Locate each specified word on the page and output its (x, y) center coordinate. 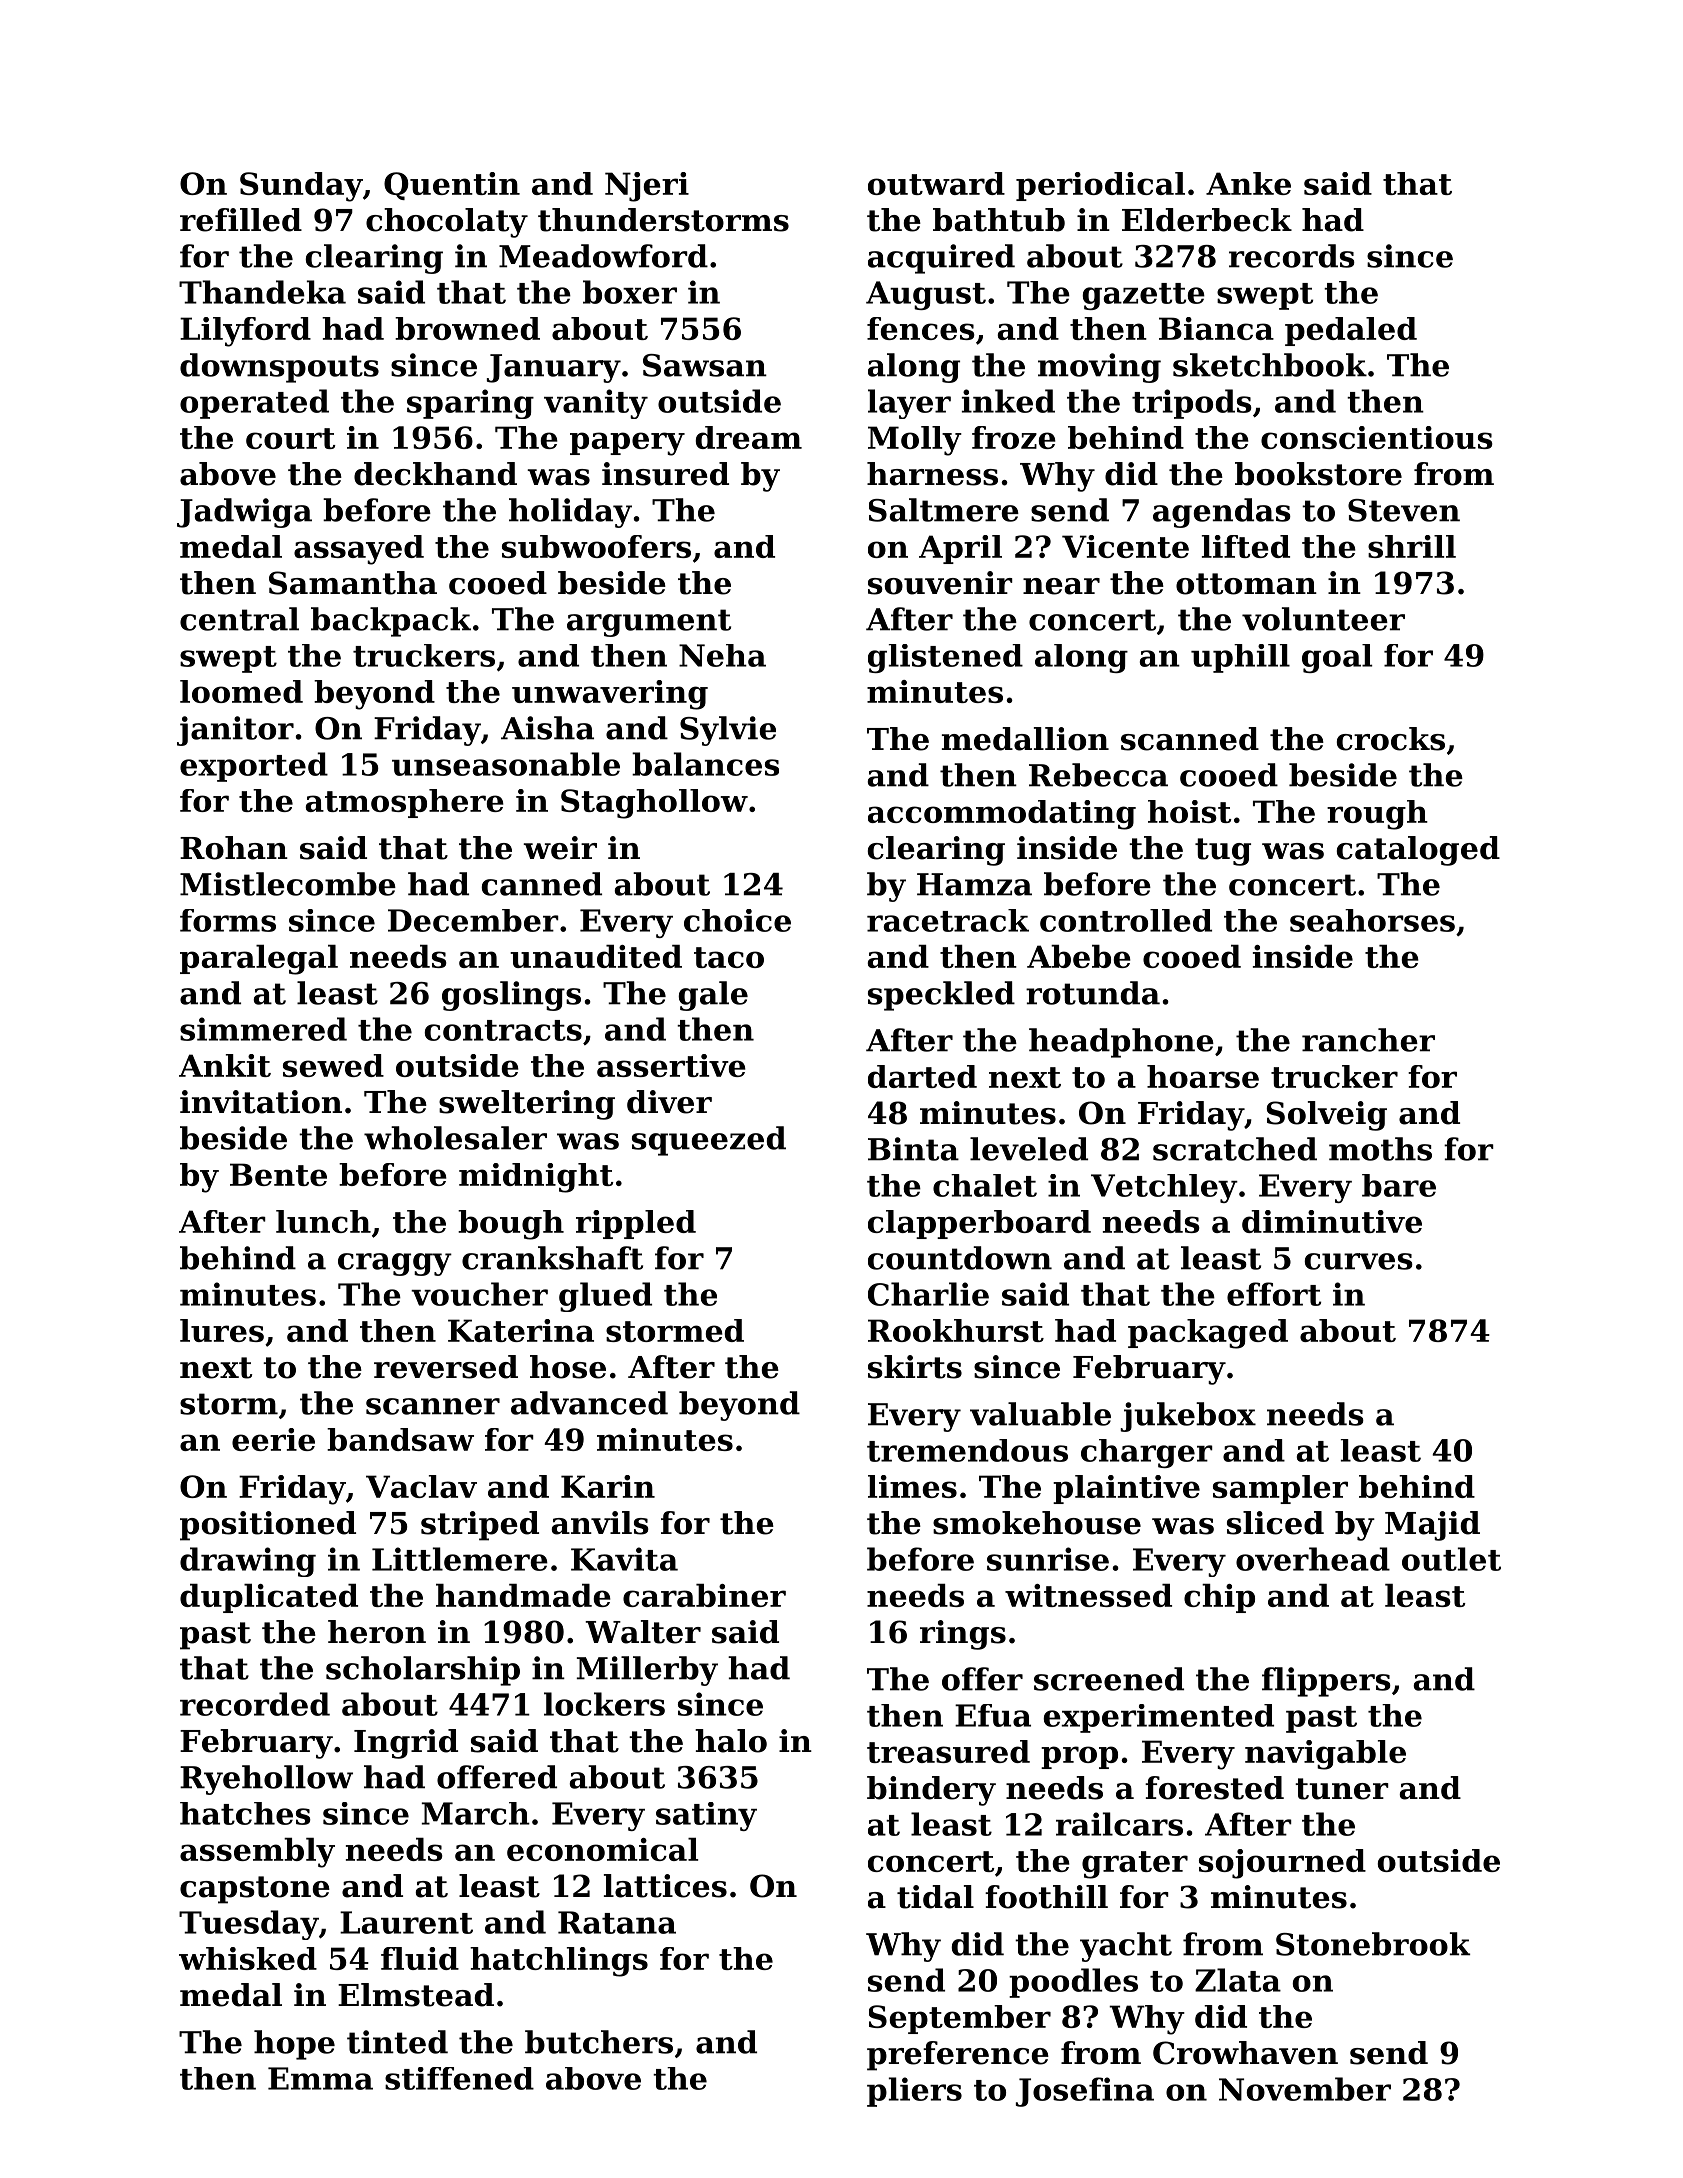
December (473, 920)
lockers (604, 1704)
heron (377, 1632)
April (960, 549)
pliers (914, 2092)
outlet (1451, 1559)
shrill (1412, 546)
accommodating (1002, 815)
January (554, 368)
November (1305, 2089)
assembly (257, 1853)
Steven (1404, 510)
